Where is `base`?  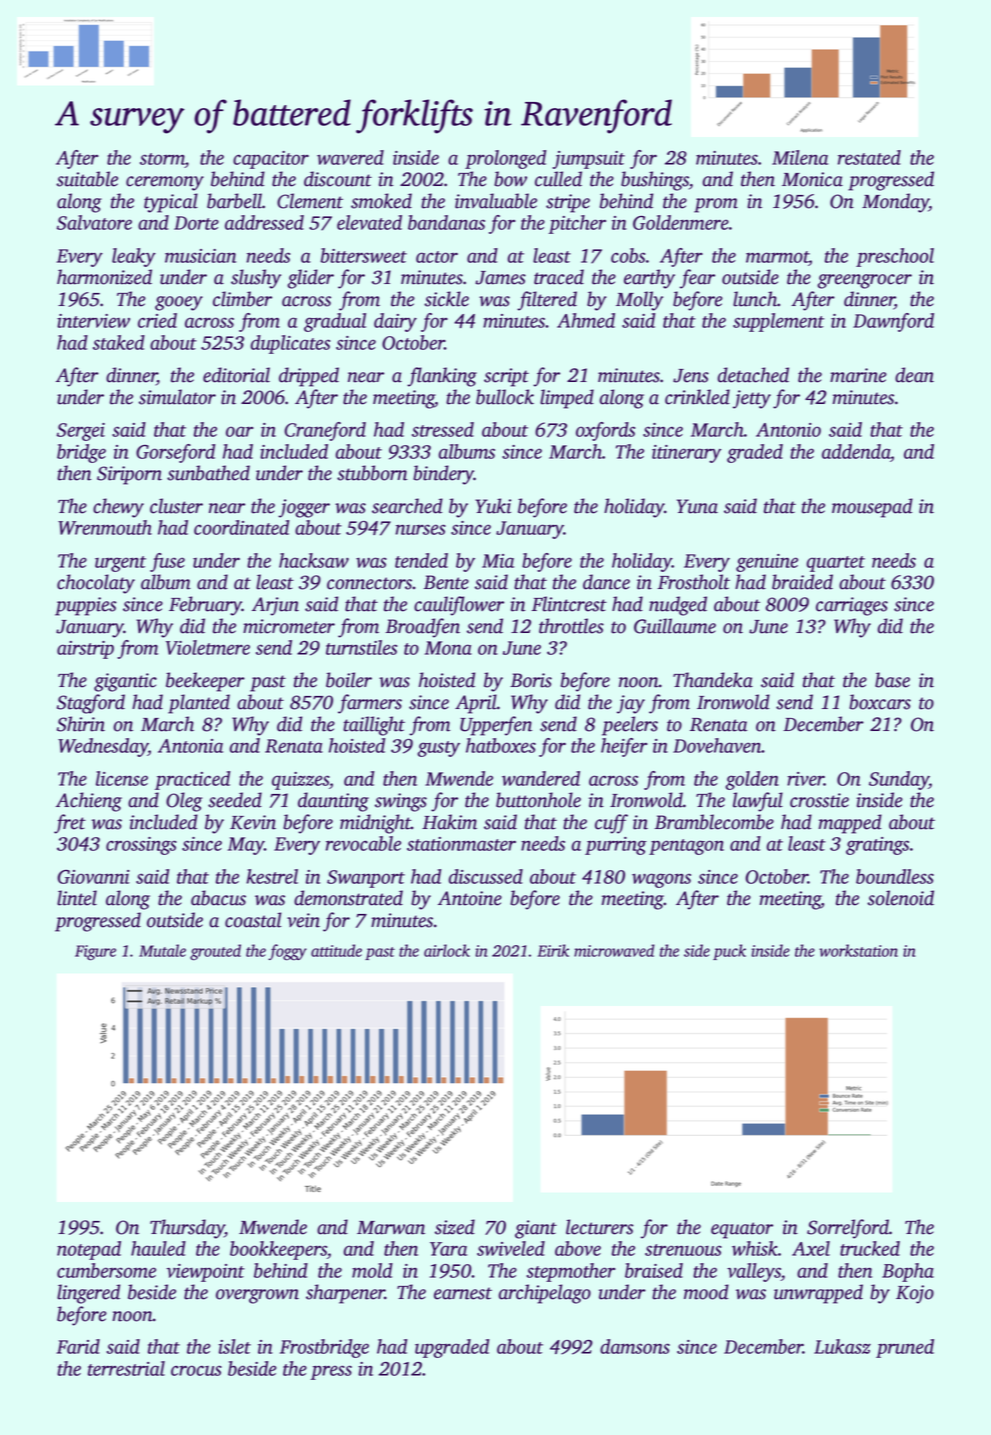
base is located at coordinates (892, 680).
